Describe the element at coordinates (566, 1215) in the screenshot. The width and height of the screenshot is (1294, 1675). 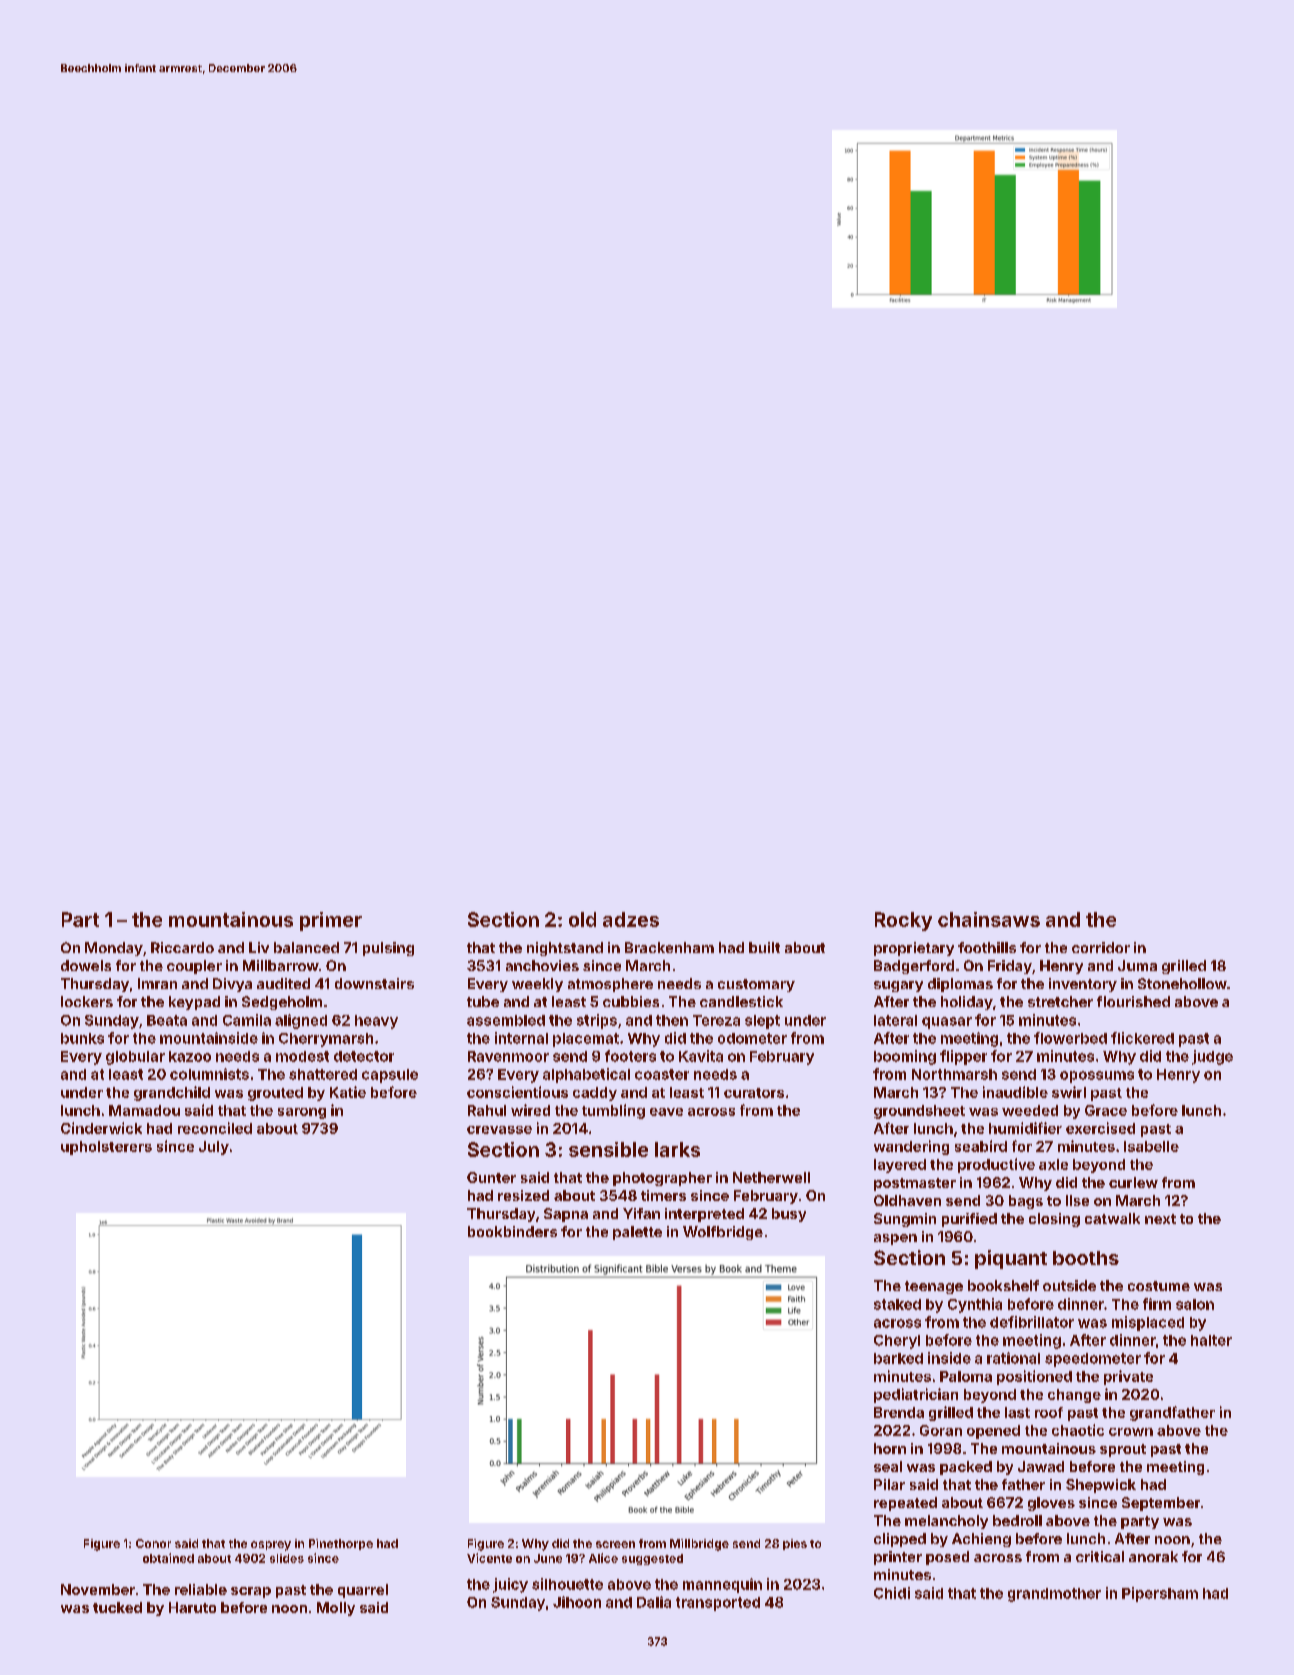
I see `Sapna` at that location.
